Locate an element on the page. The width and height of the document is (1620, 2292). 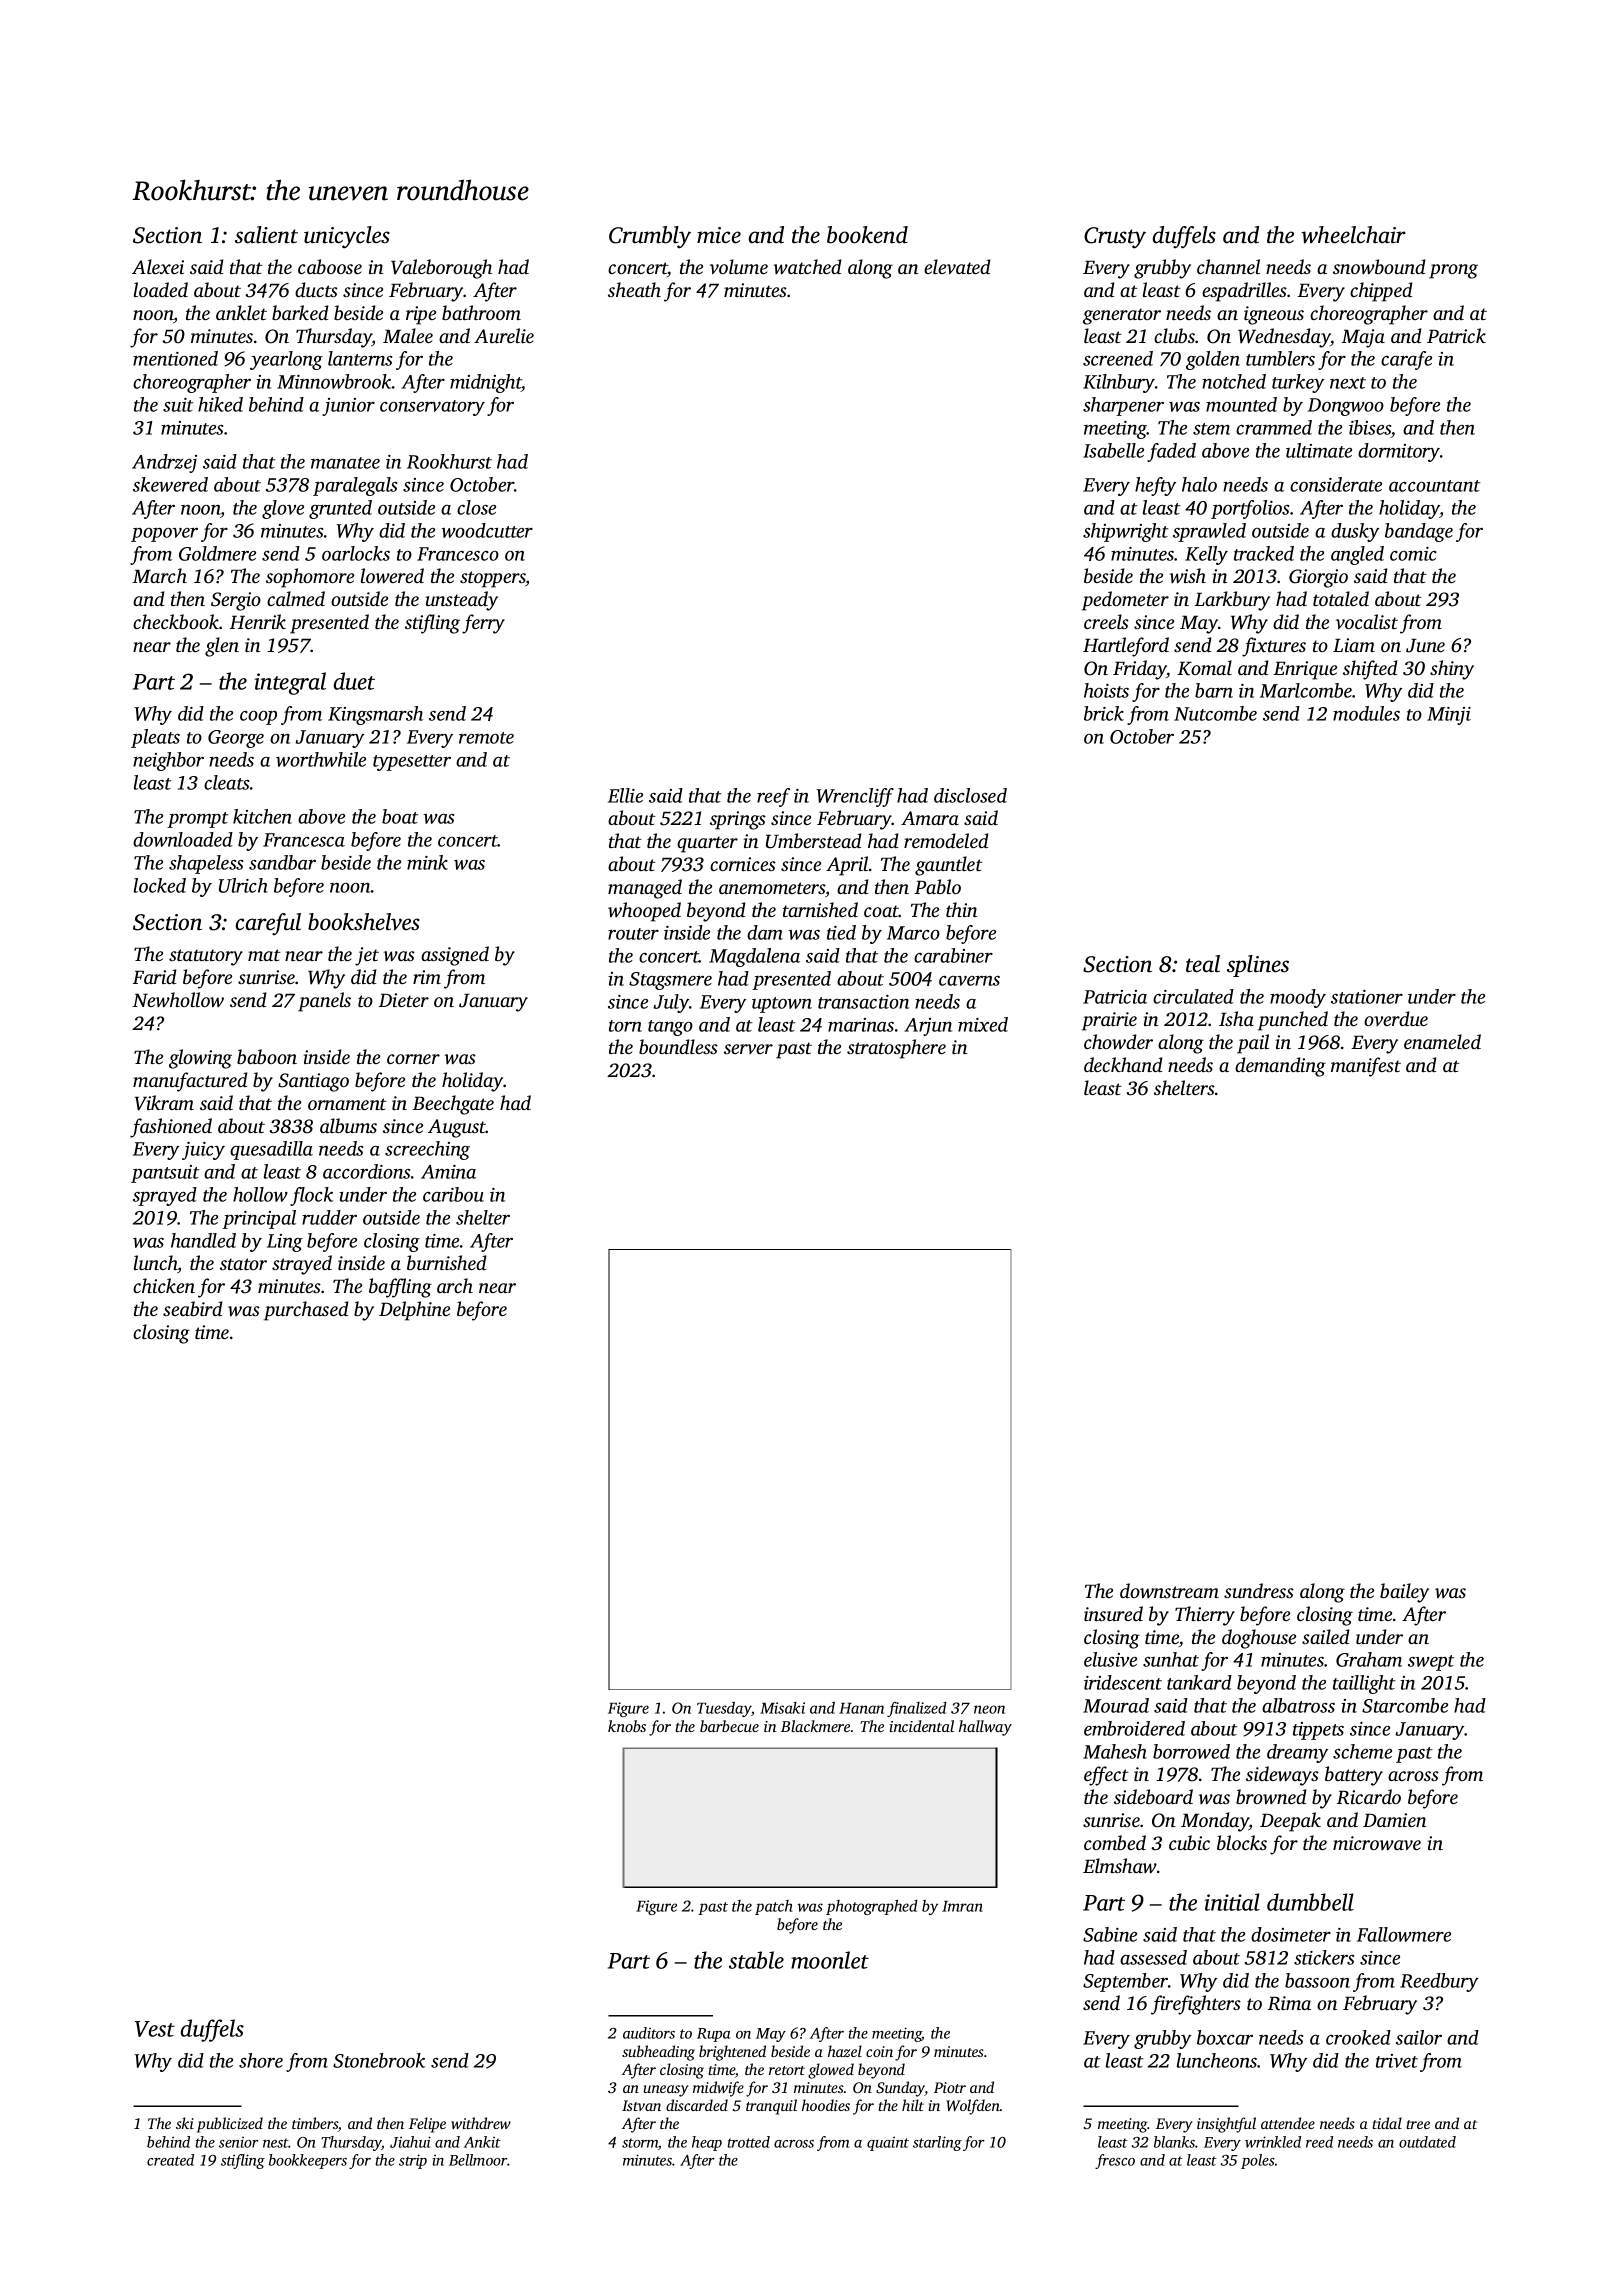
manifest is located at coordinates (1366, 1067).
